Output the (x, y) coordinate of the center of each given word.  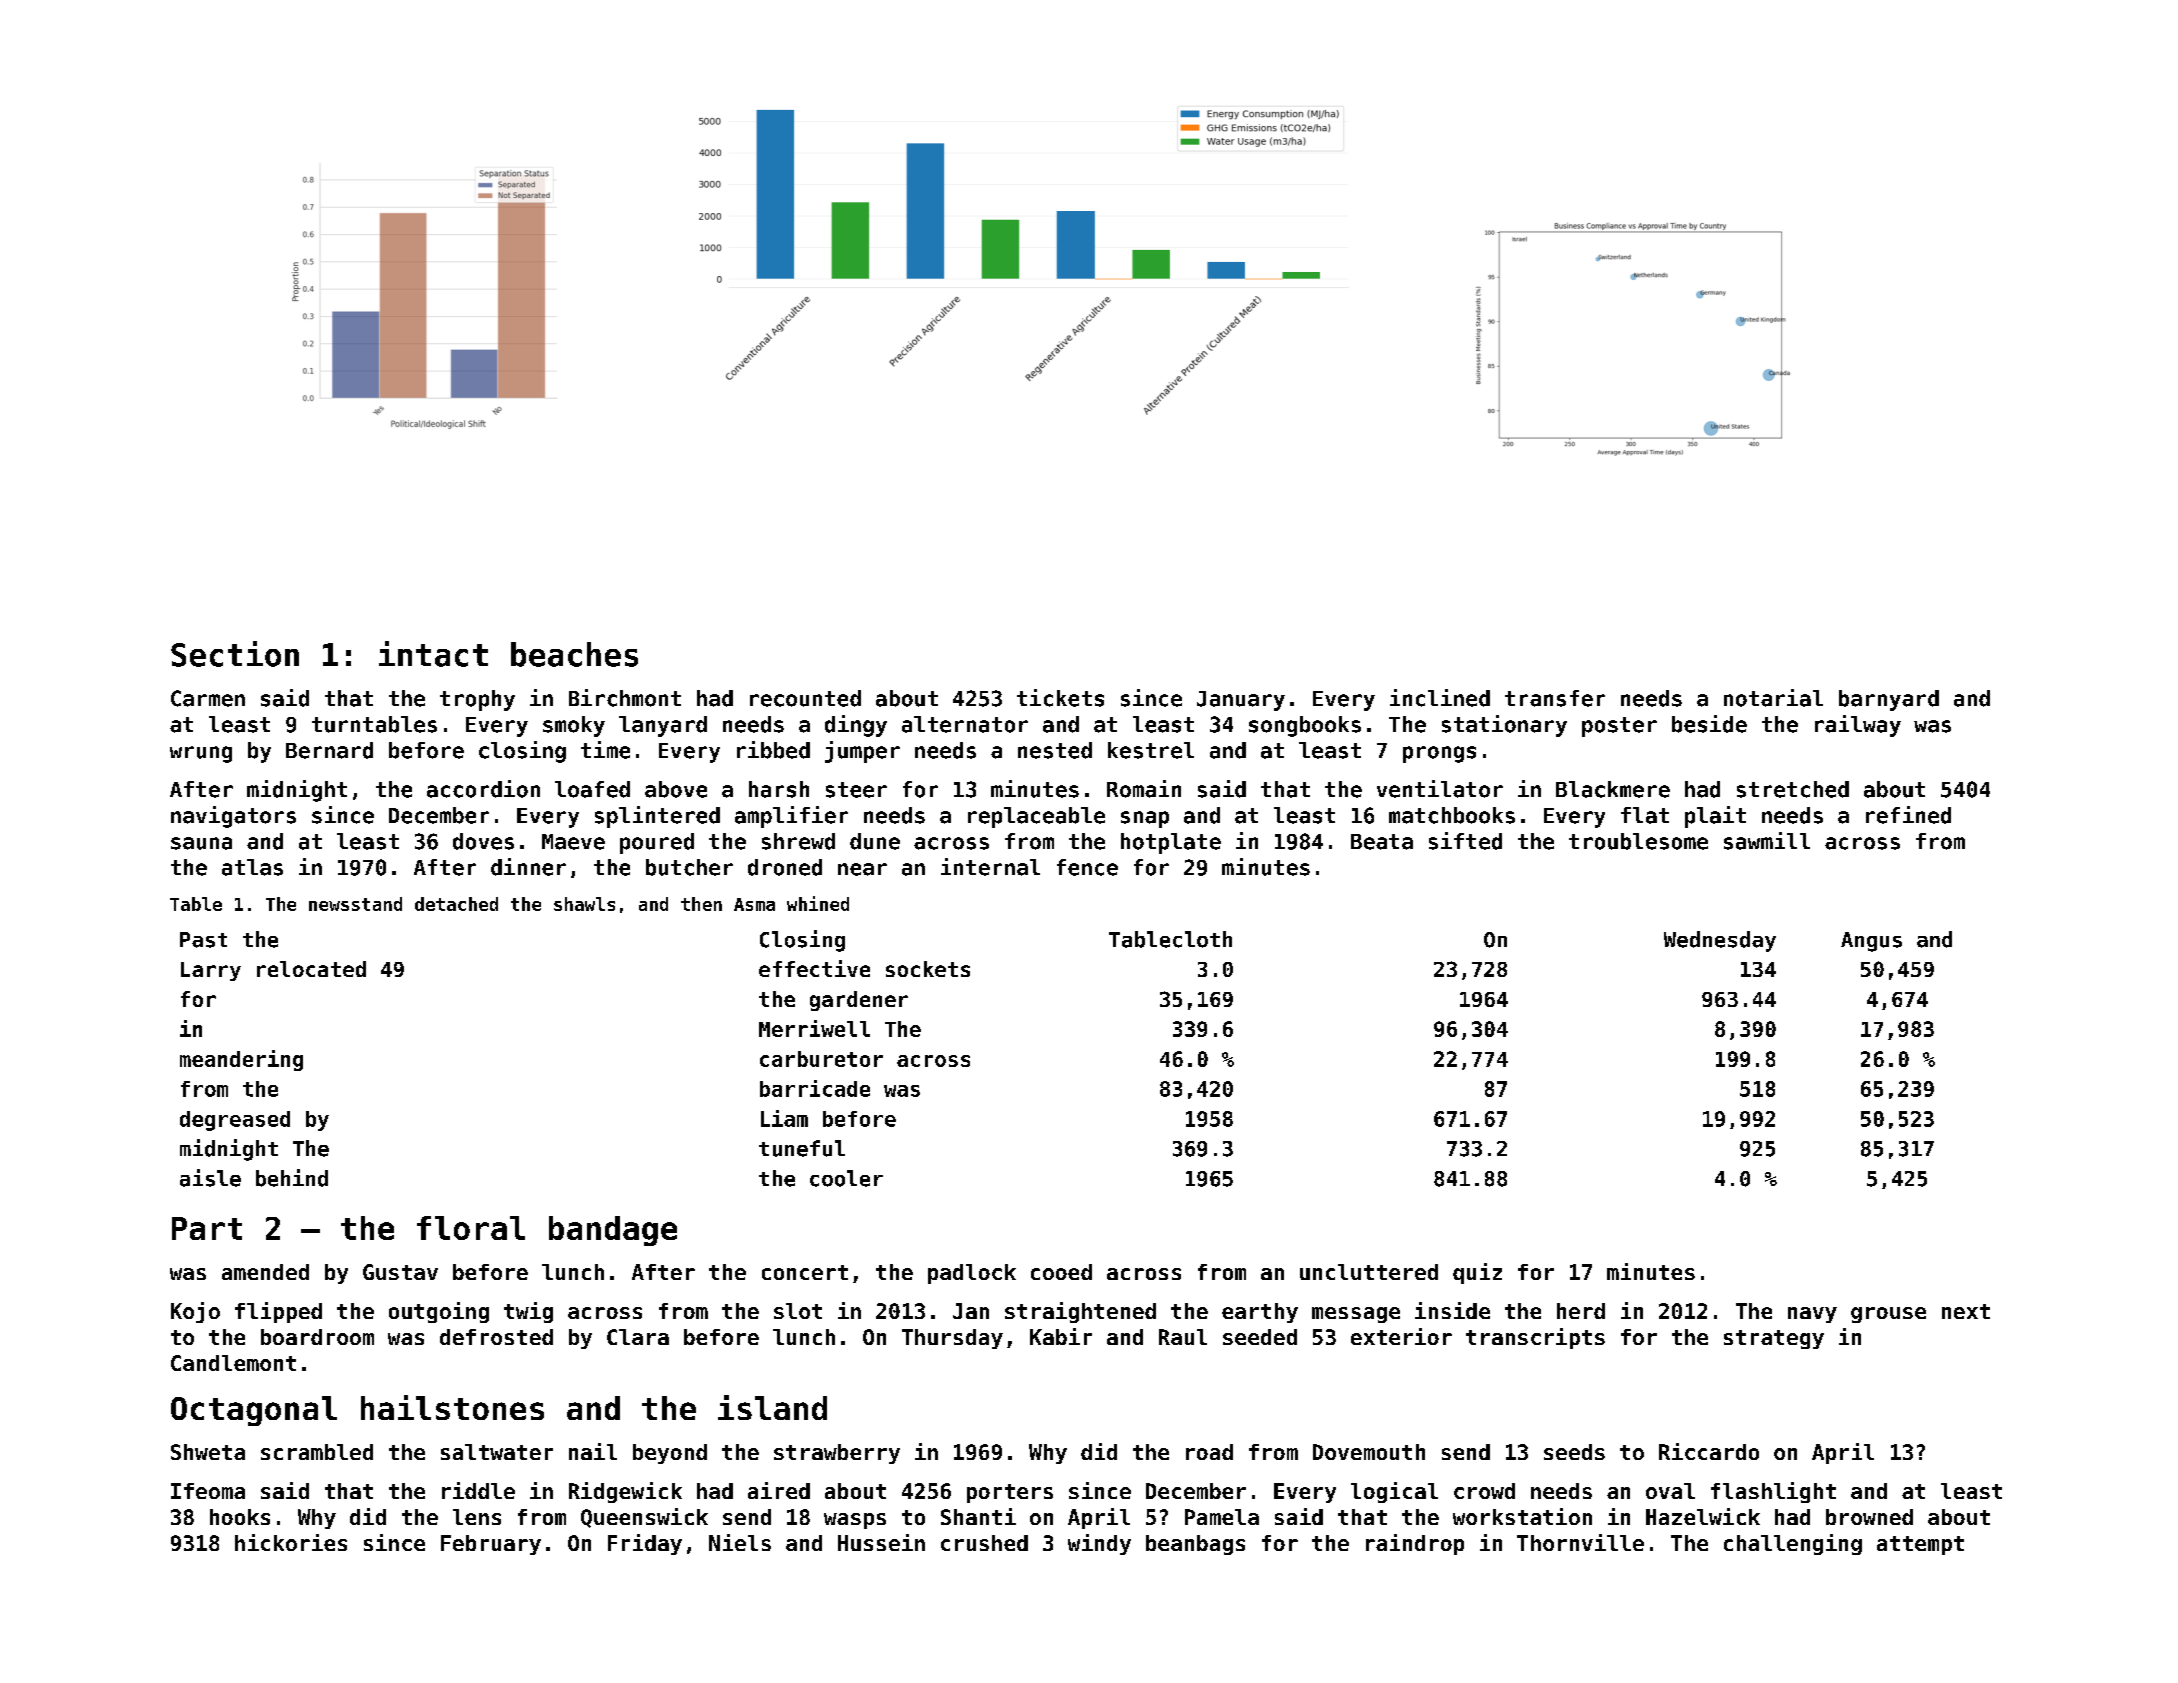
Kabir (1061, 1336)
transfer (1555, 698)
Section (235, 654)
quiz (1477, 1273)
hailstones (452, 1407)
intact (433, 654)
